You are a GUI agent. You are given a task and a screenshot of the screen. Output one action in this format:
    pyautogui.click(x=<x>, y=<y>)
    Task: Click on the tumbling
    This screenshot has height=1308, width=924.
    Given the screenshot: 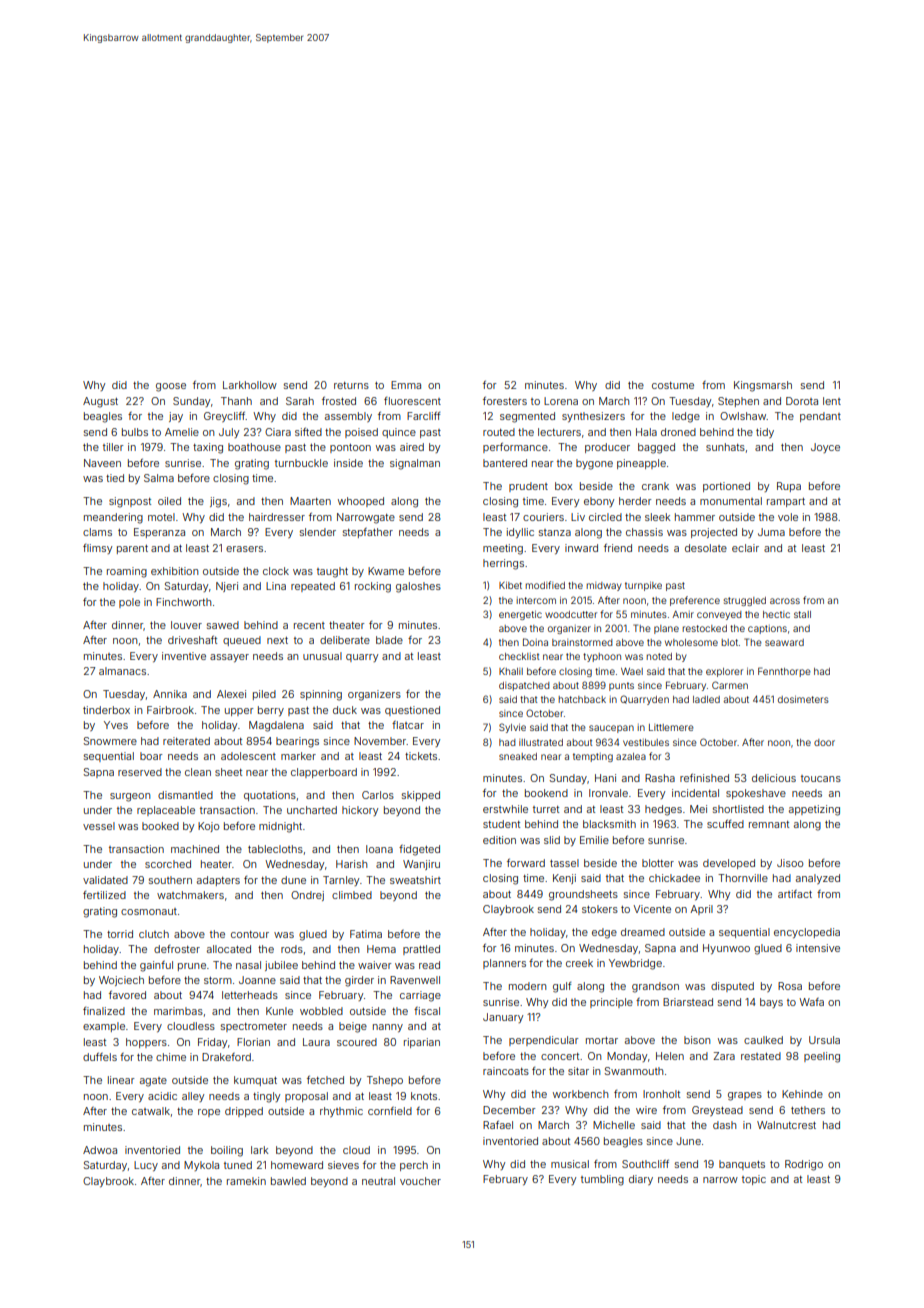 What is the action you would take?
    pyautogui.click(x=602, y=1180)
